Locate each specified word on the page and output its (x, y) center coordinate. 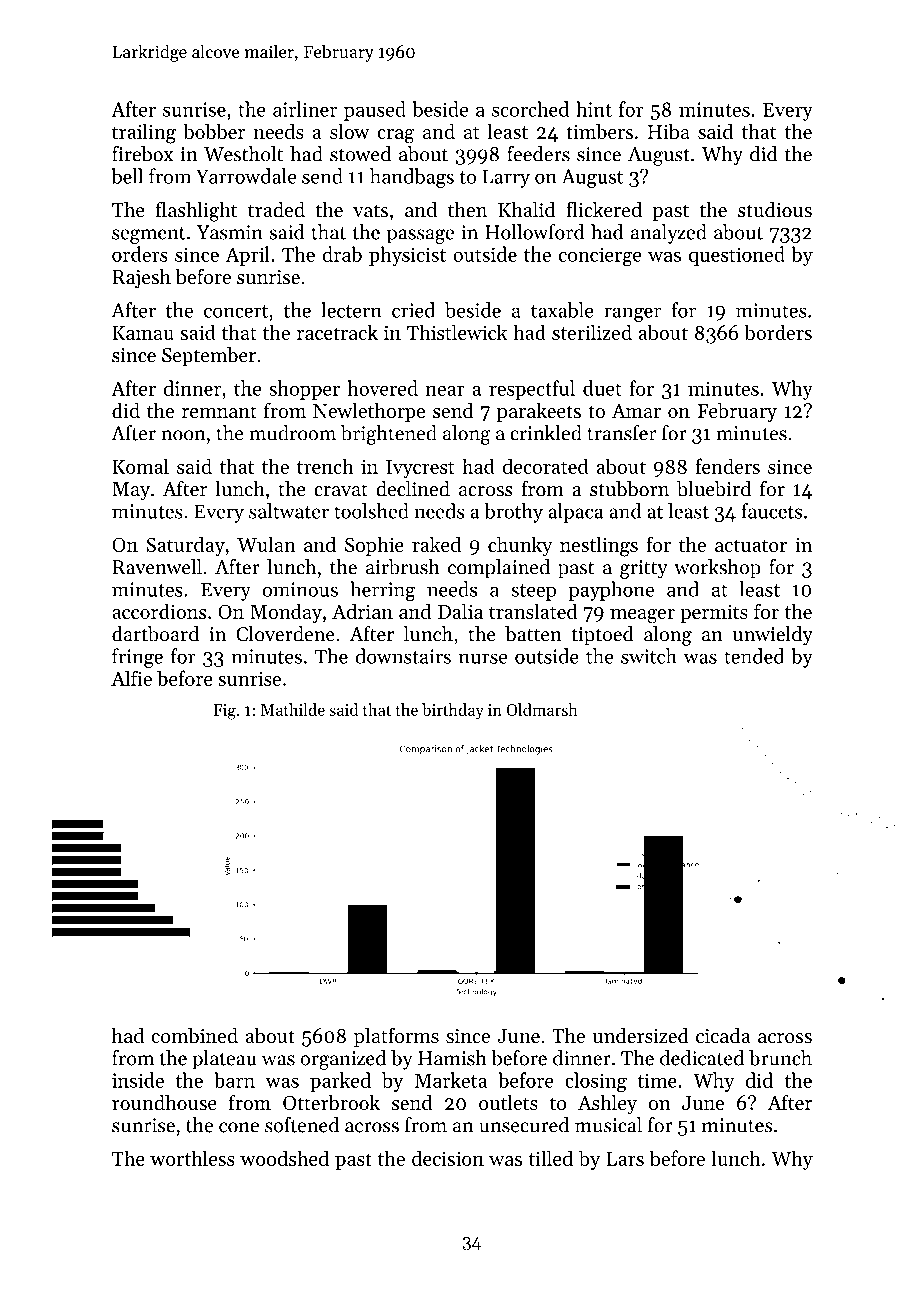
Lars (625, 1159)
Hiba (669, 131)
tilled (551, 1158)
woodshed (284, 1158)
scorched (530, 109)
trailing (144, 133)
